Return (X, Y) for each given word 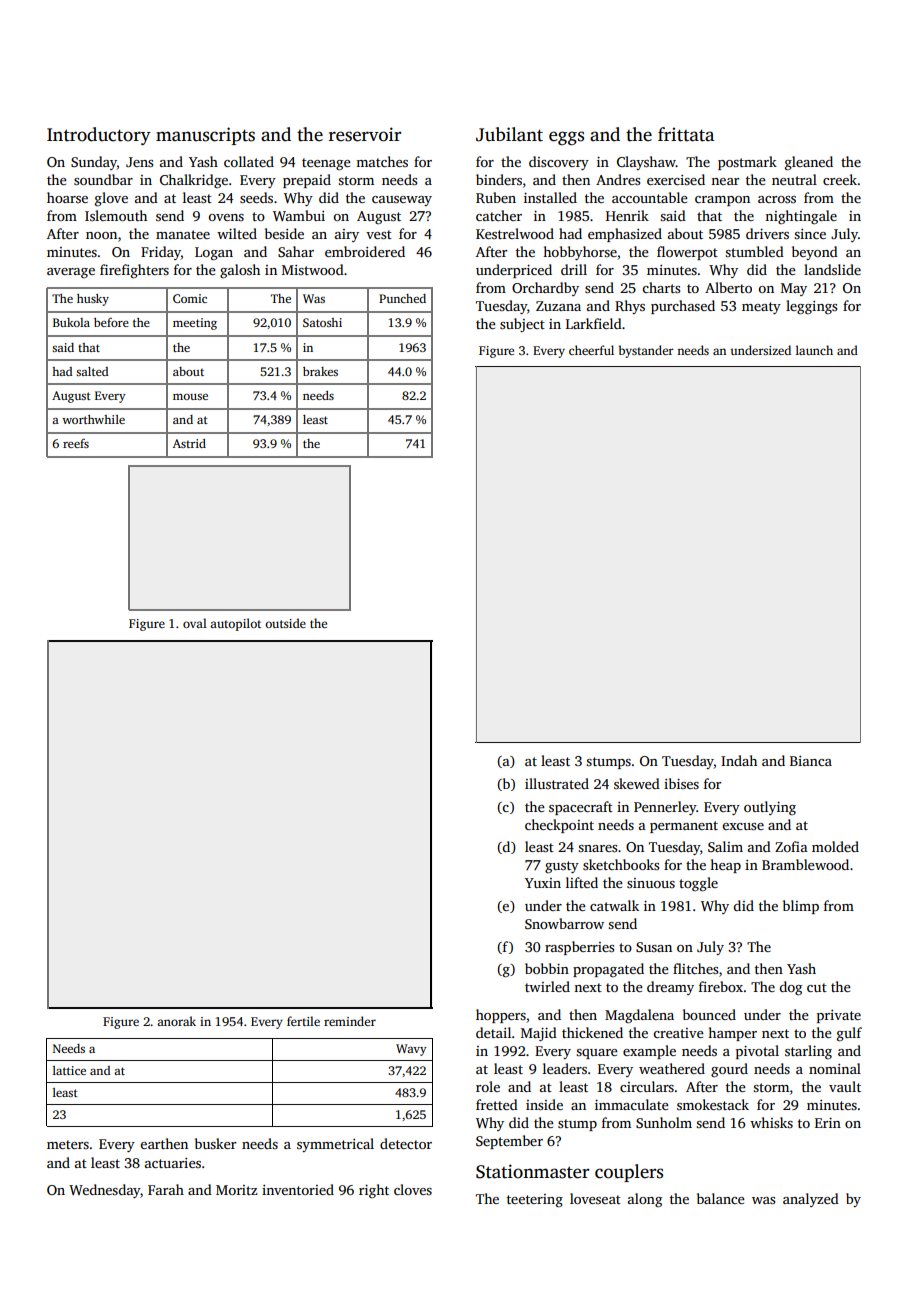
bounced (709, 1014)
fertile (303, 1021)
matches (382, 161)
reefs (76, 443)
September (509, 1142)
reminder (350, 1021)
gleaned (809, 163)
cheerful (591, 350)
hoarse (67, 197)
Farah (166, 1189)
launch (814, 350)
